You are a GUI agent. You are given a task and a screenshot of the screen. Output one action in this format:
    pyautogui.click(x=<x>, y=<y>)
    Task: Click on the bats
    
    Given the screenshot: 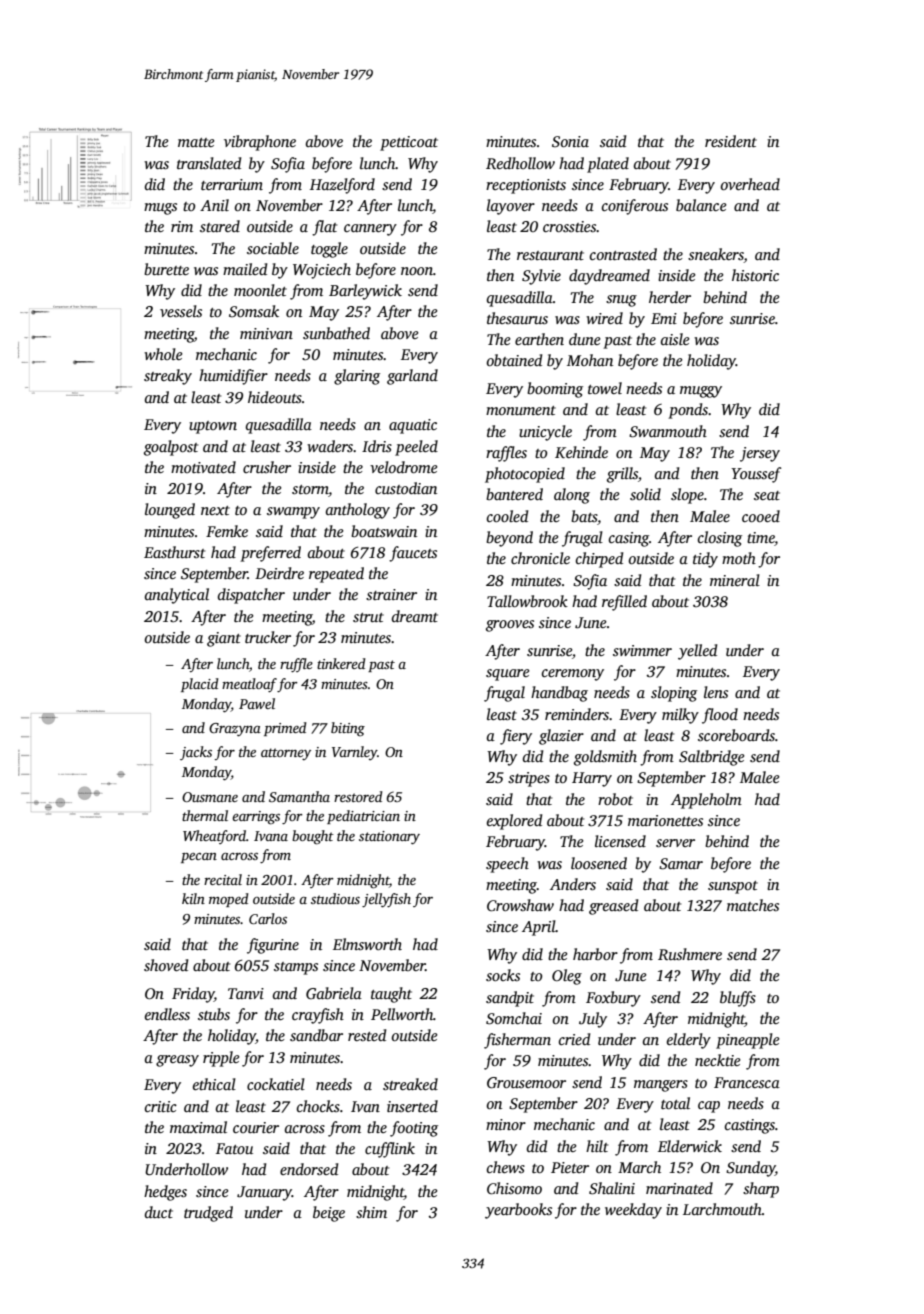 What is the action you would take?
    pyautogui.click(x=584, y=516)
